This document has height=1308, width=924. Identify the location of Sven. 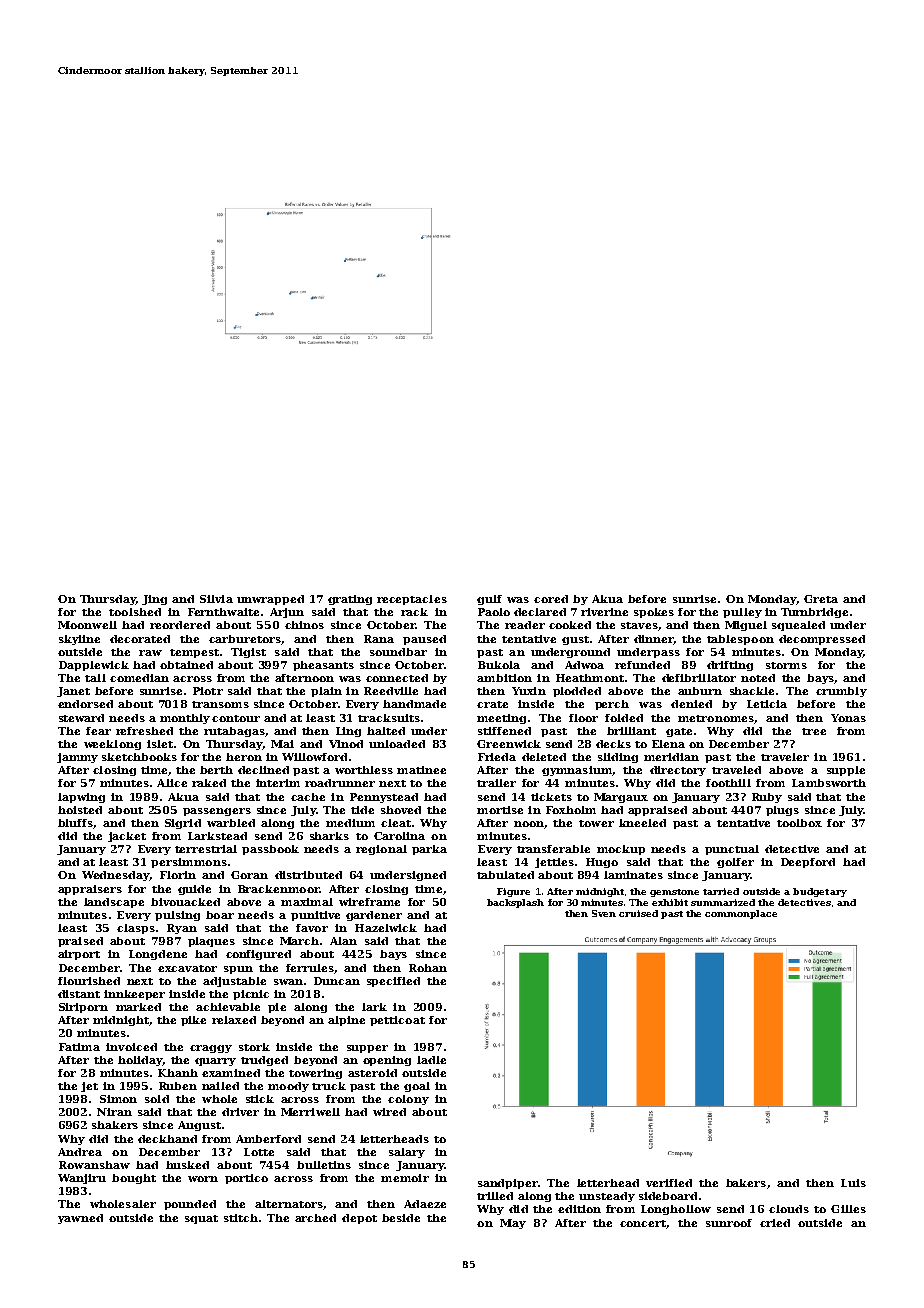
(604, 913).
